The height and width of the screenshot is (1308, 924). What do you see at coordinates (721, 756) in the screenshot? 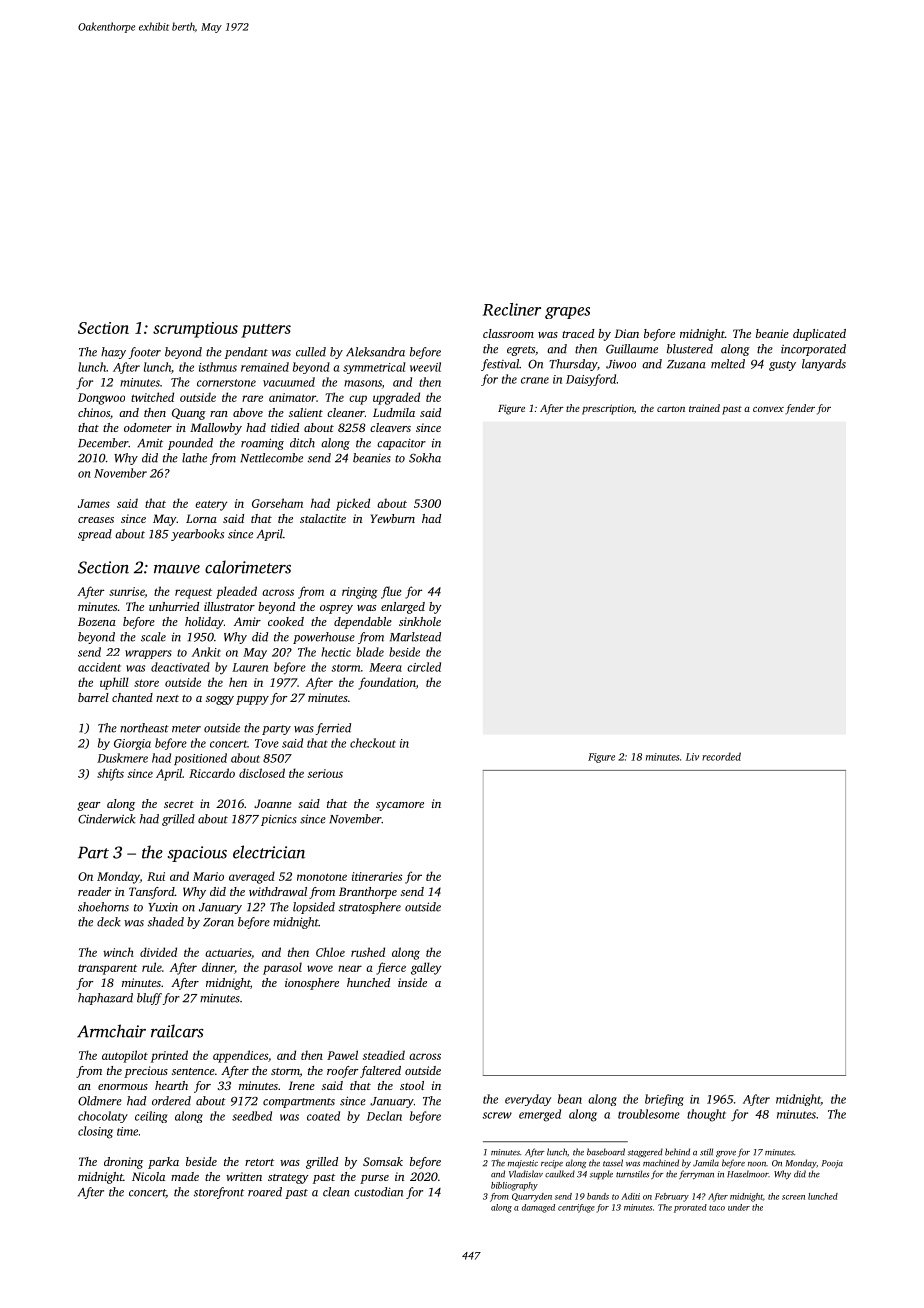
I see `recorded` at bounding box center [721, 756].
